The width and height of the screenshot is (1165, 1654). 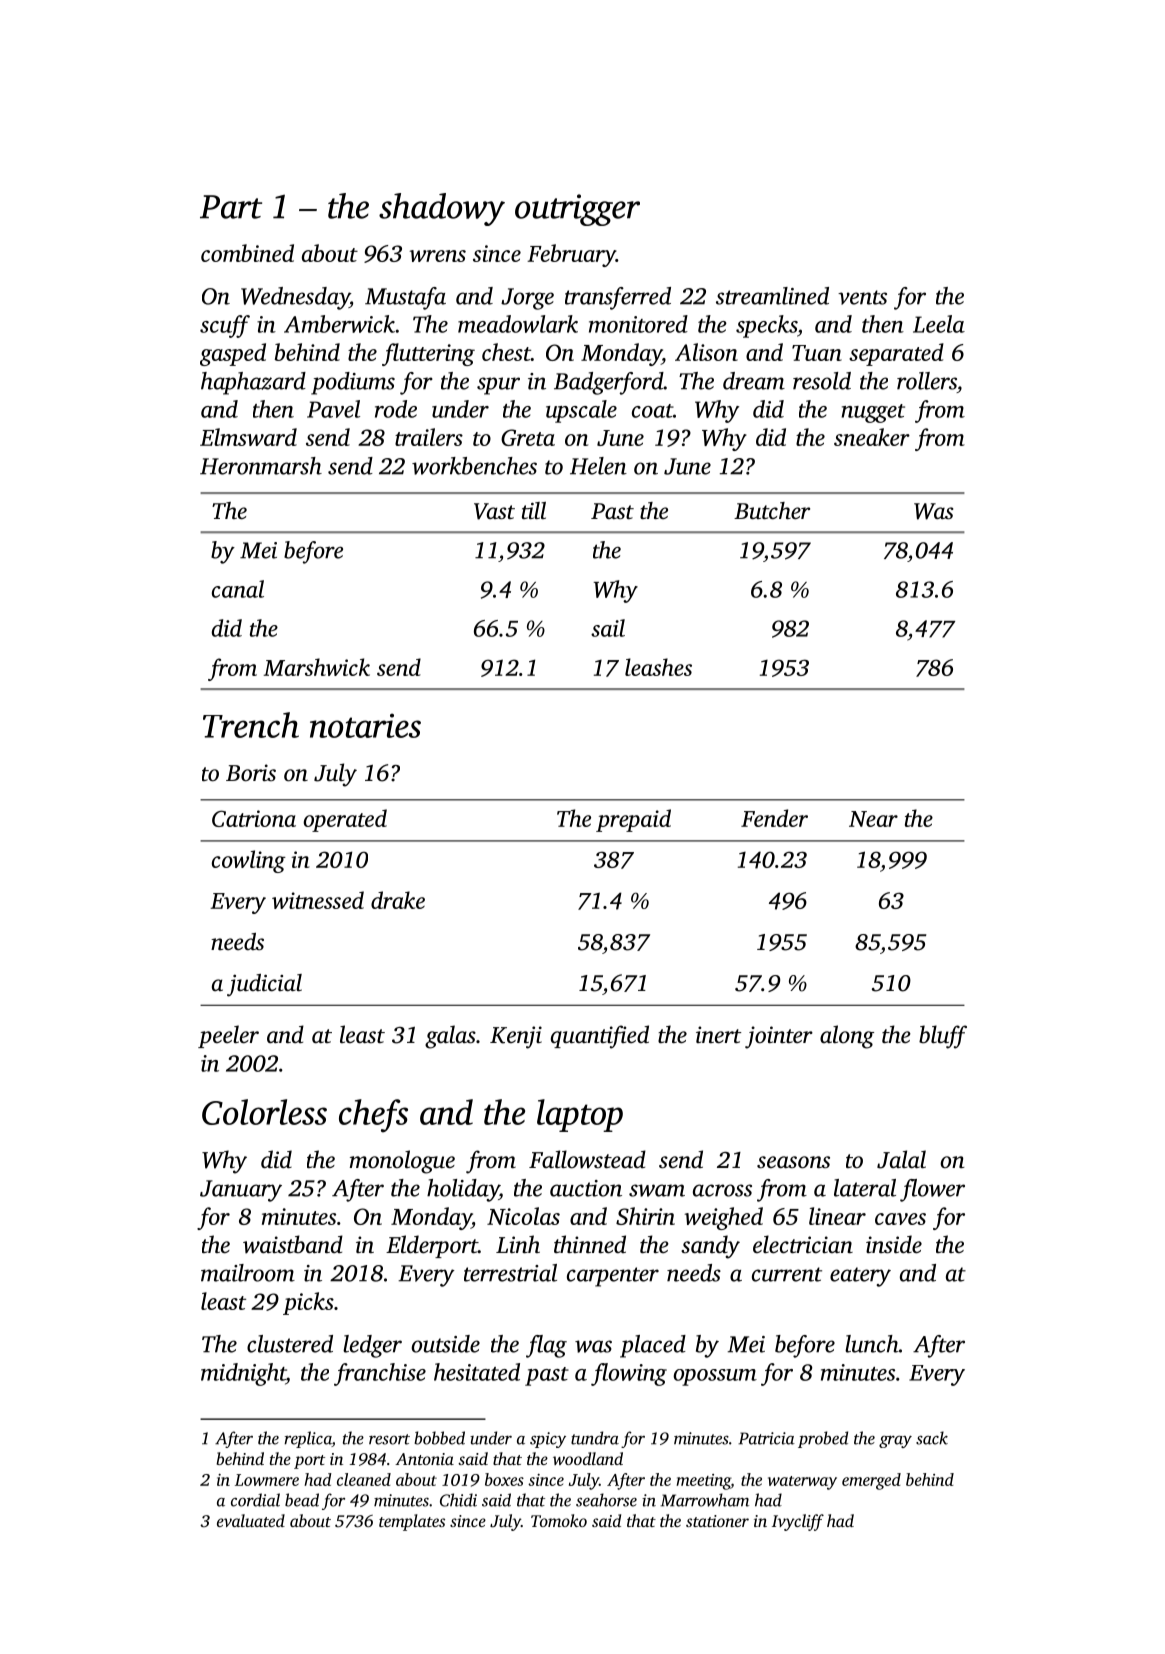 I want to click on Part, so click(x=231, y=207).
